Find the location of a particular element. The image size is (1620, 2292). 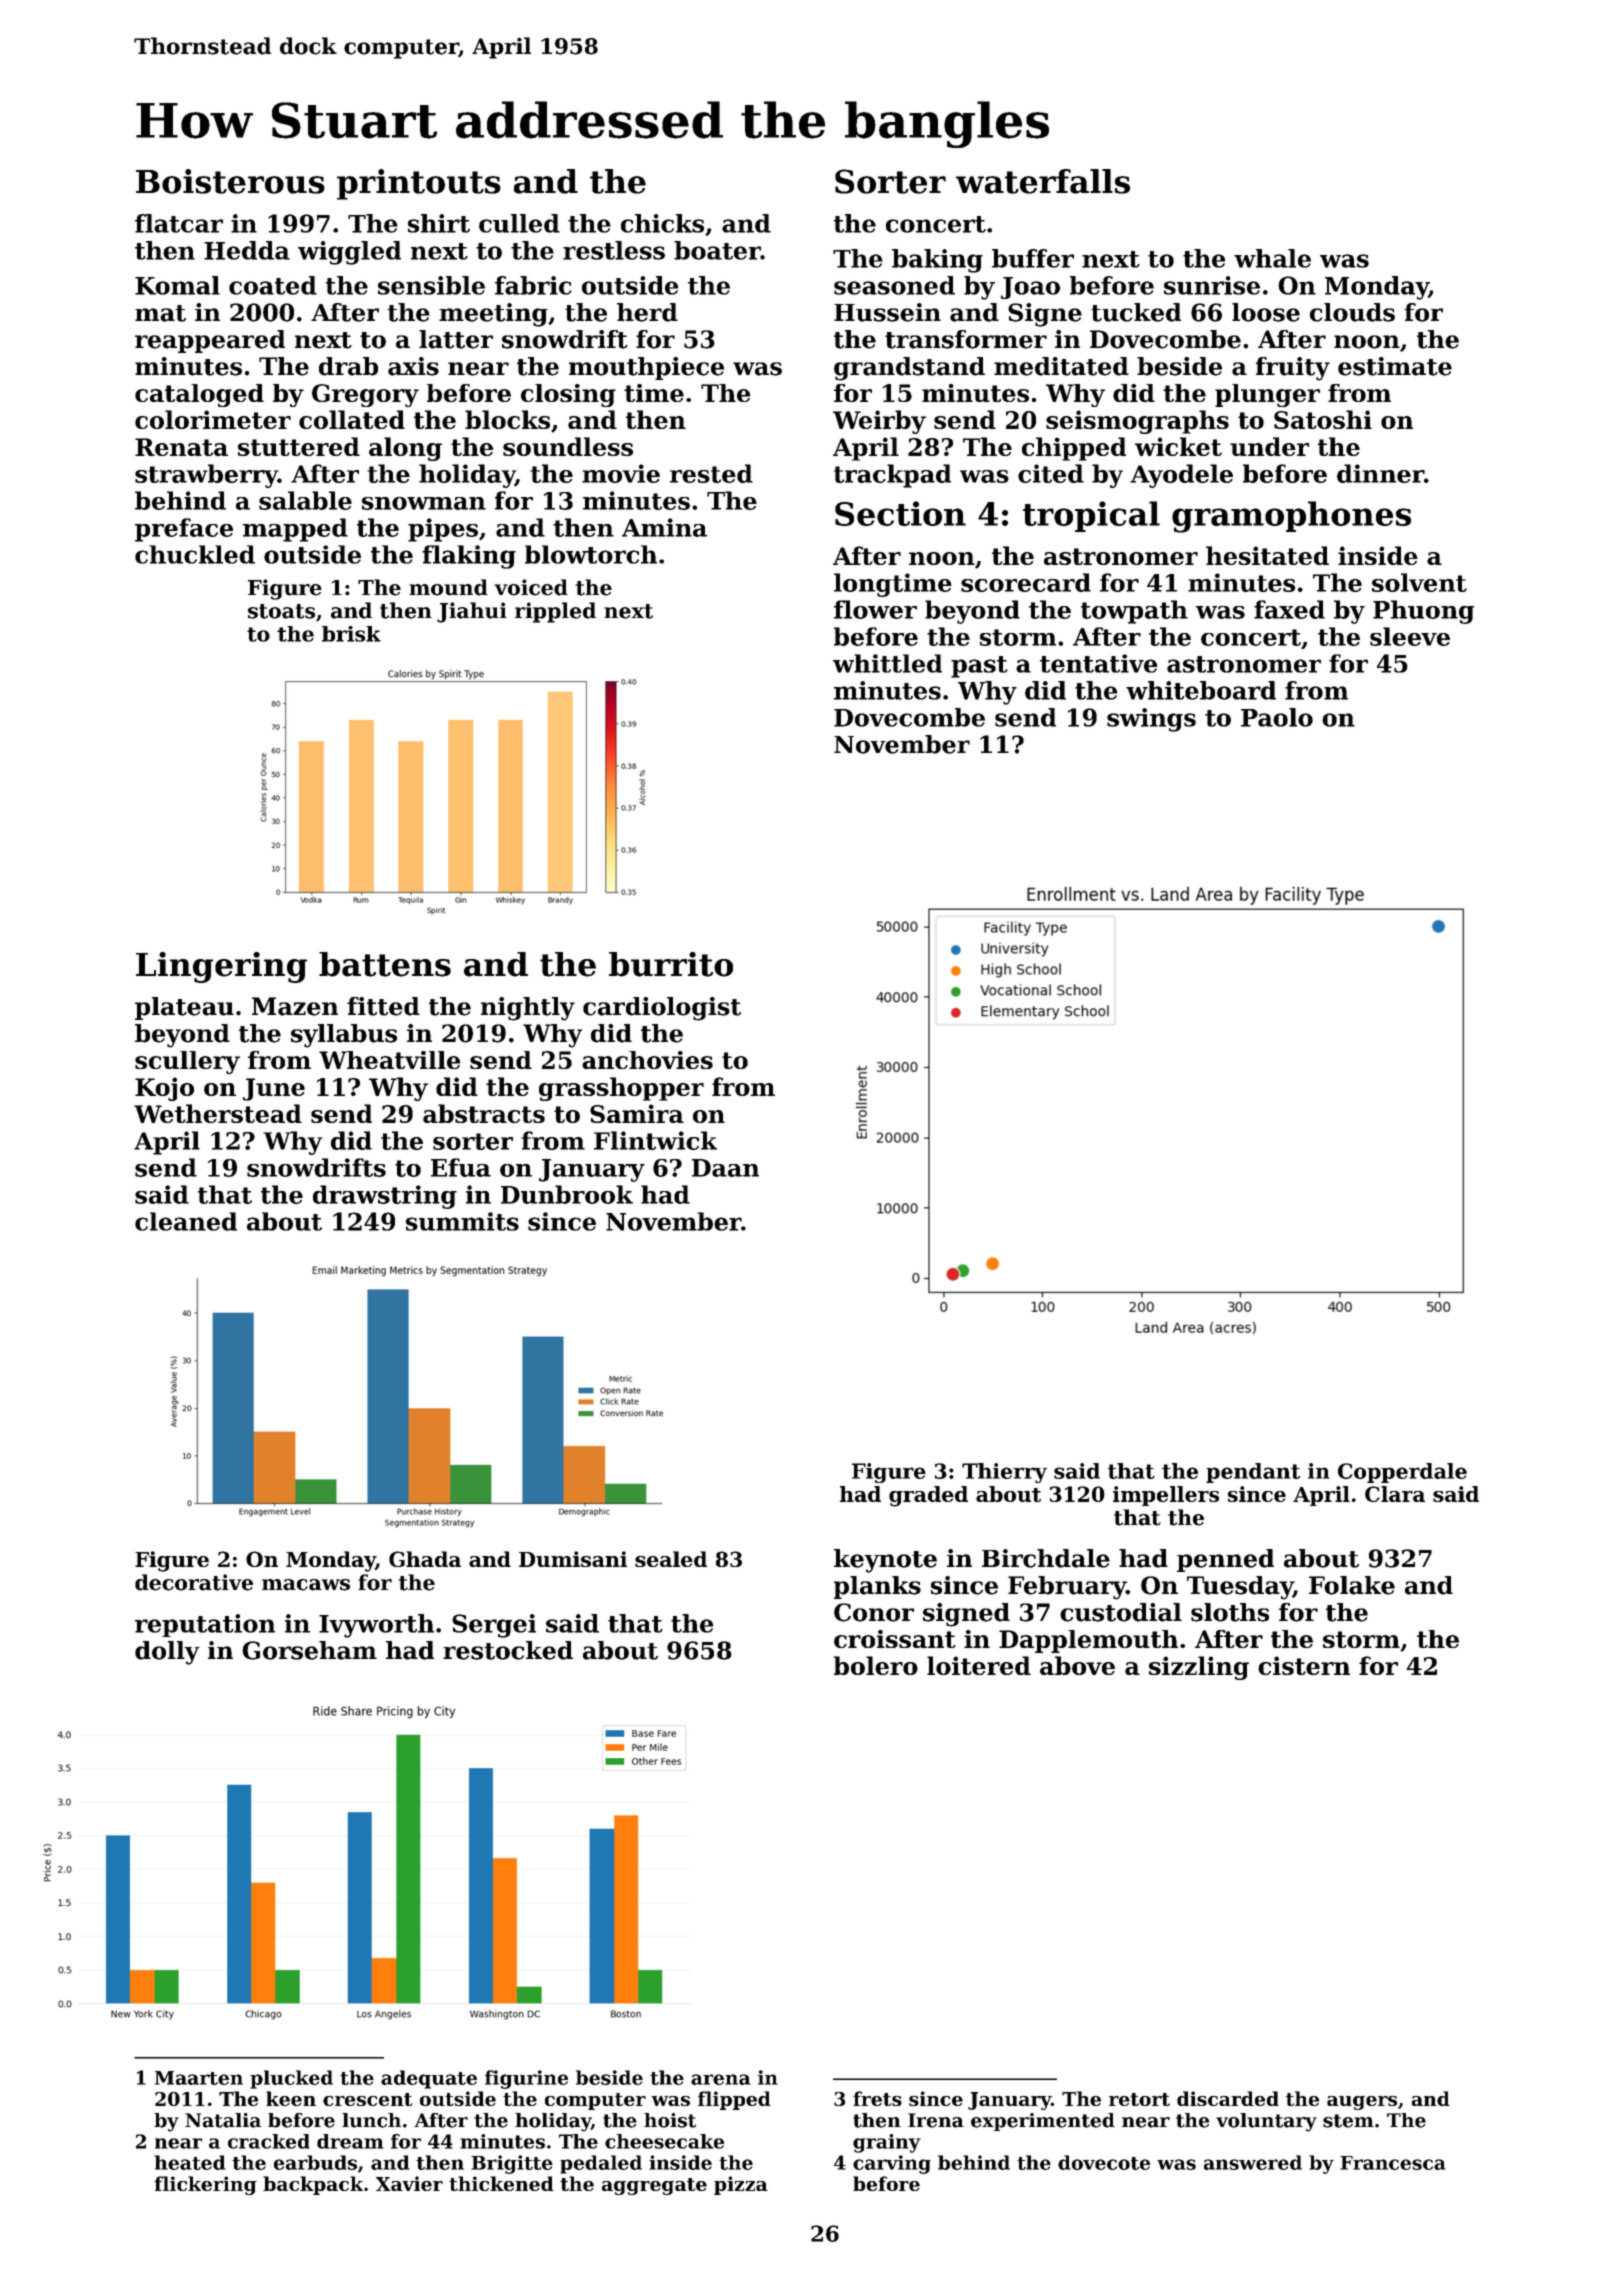

sleeve is located at coordinates (1410, 636).
